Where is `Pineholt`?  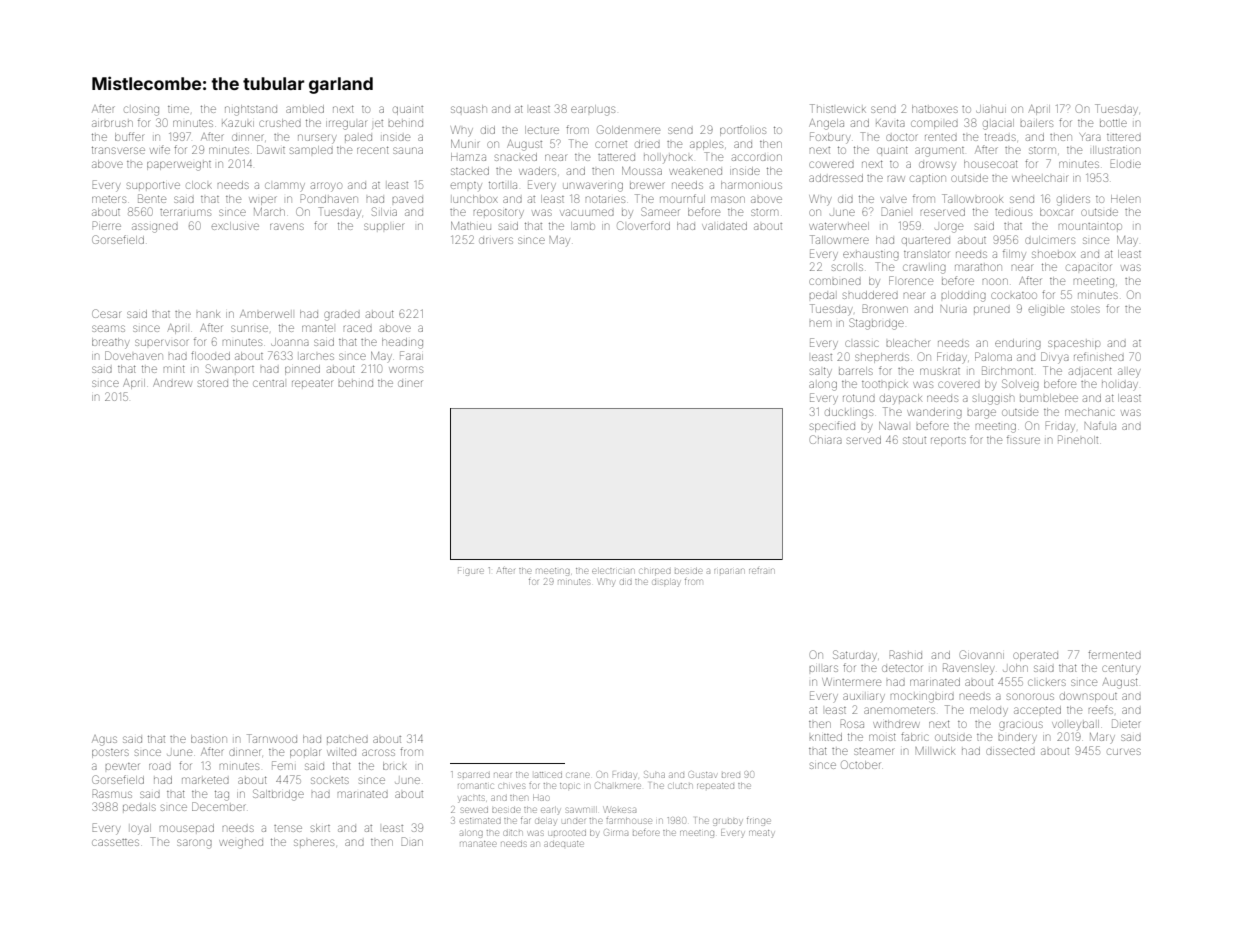 Pineholt is located at coordinates (1078, 439).
